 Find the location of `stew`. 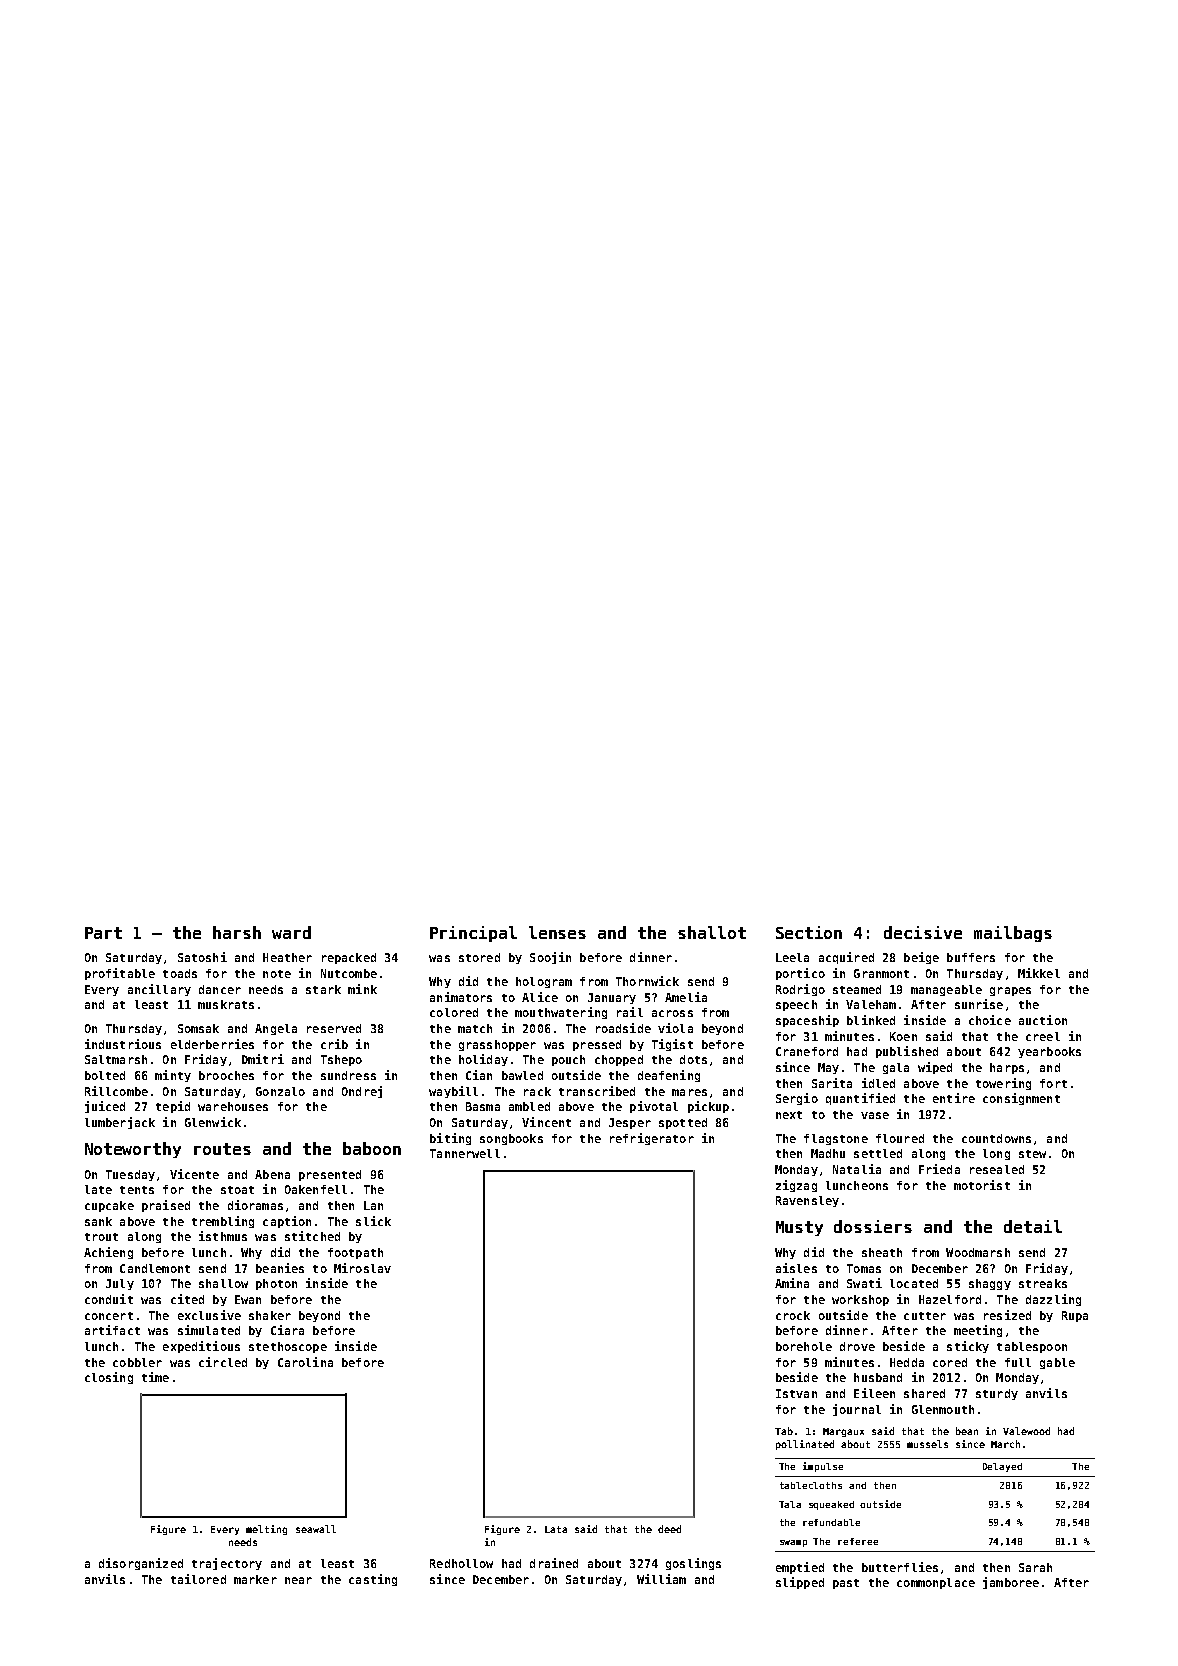

stew is located at coordinates (1032, 1154).
